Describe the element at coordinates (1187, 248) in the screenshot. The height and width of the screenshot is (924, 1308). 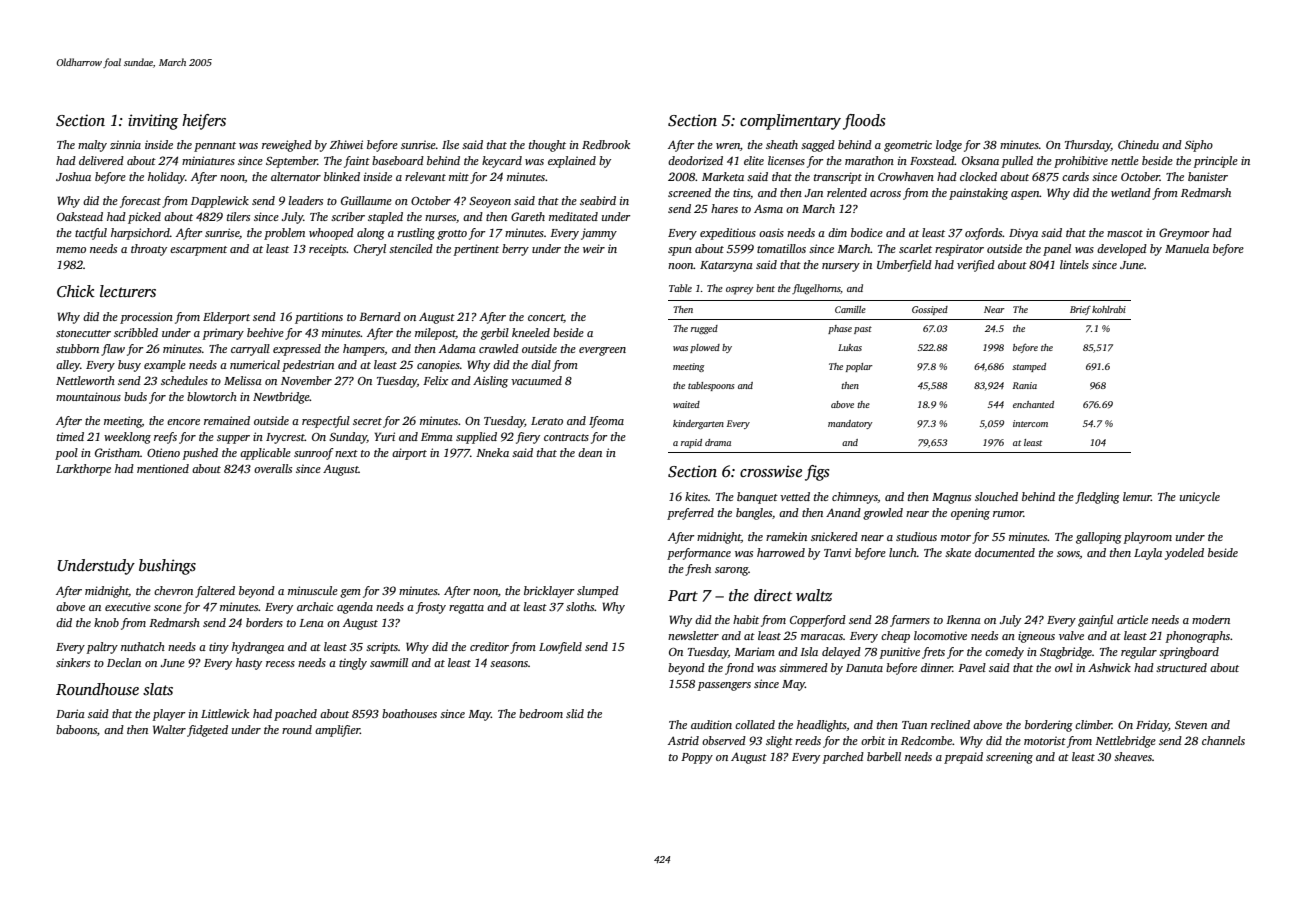
I see `Manuela` at that location.
